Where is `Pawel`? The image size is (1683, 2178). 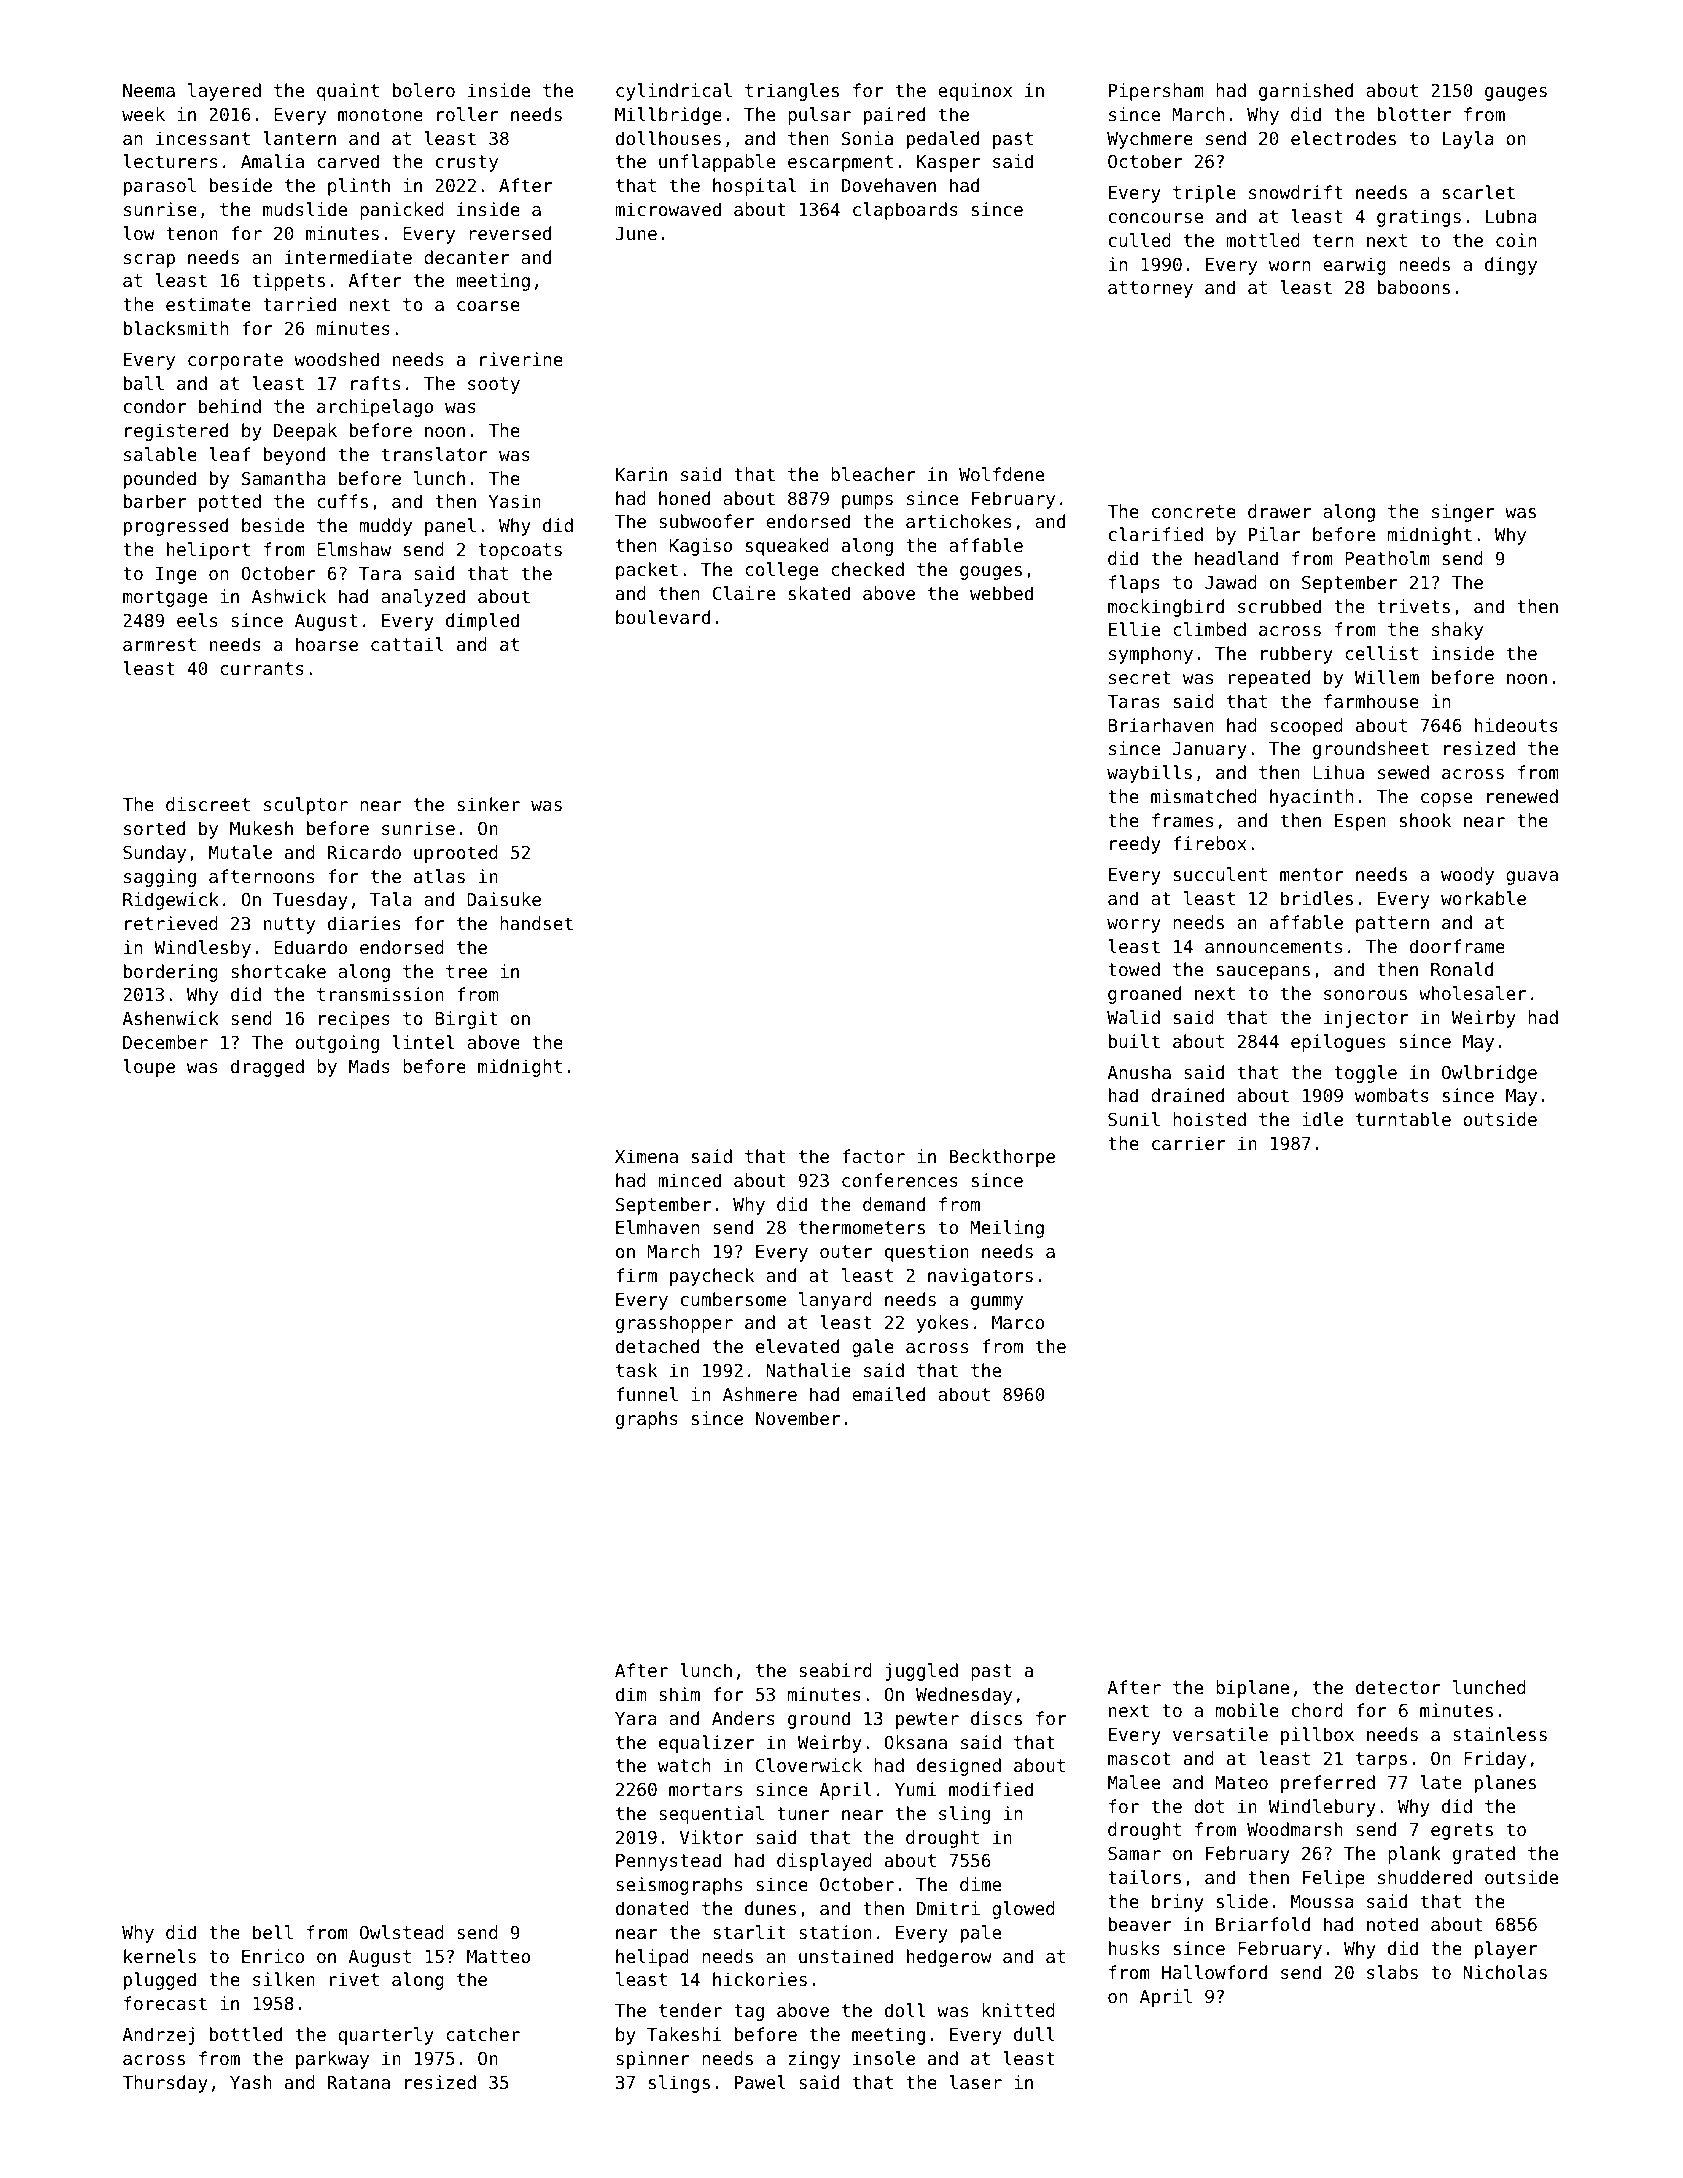 Pawel is located at coordinates (760, 2082).
